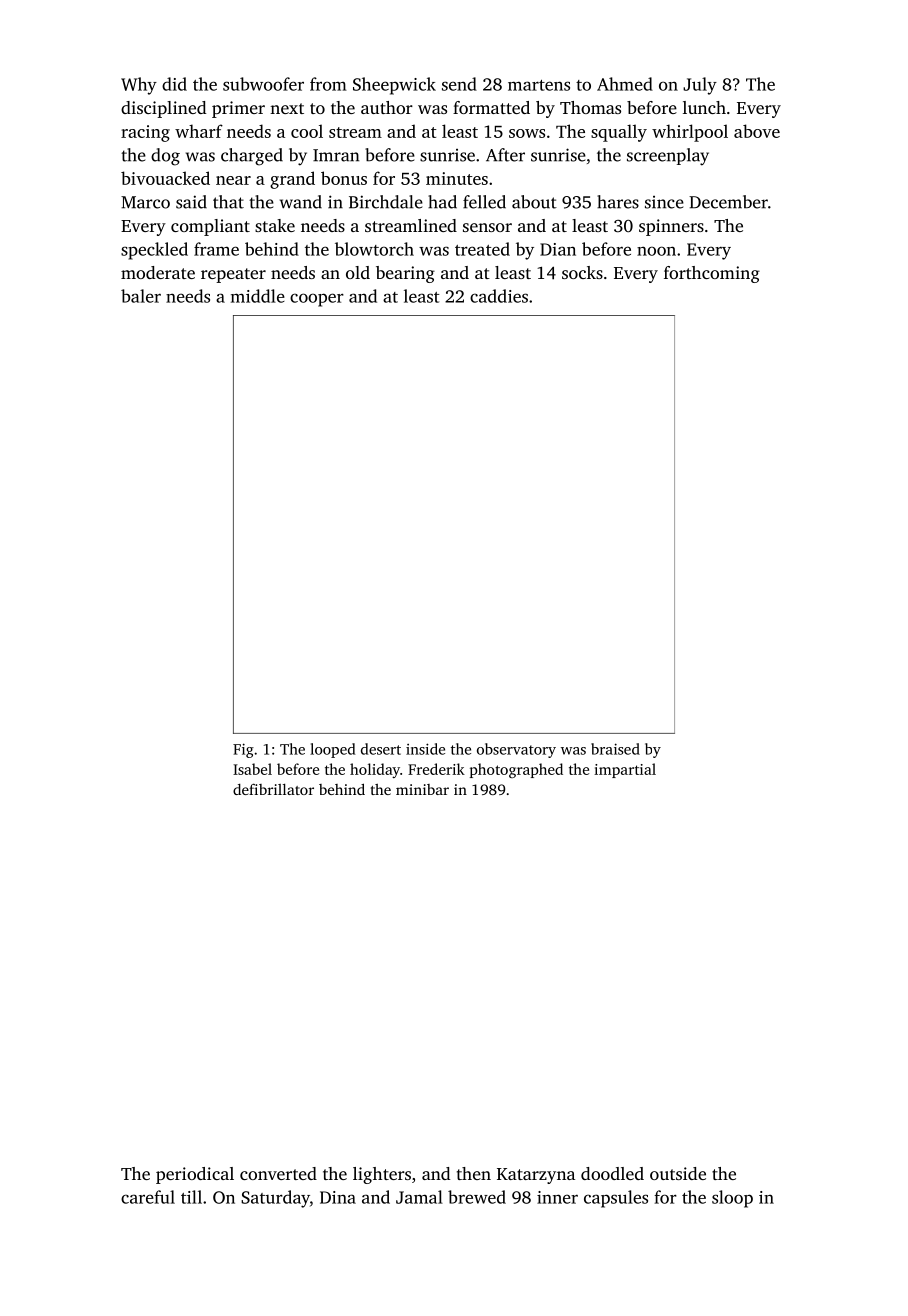 This page has height=1316, width=908. What do you see at coordinates (278, 1173) in the page?
I see `converted` at bounding box center [278, 1173].
